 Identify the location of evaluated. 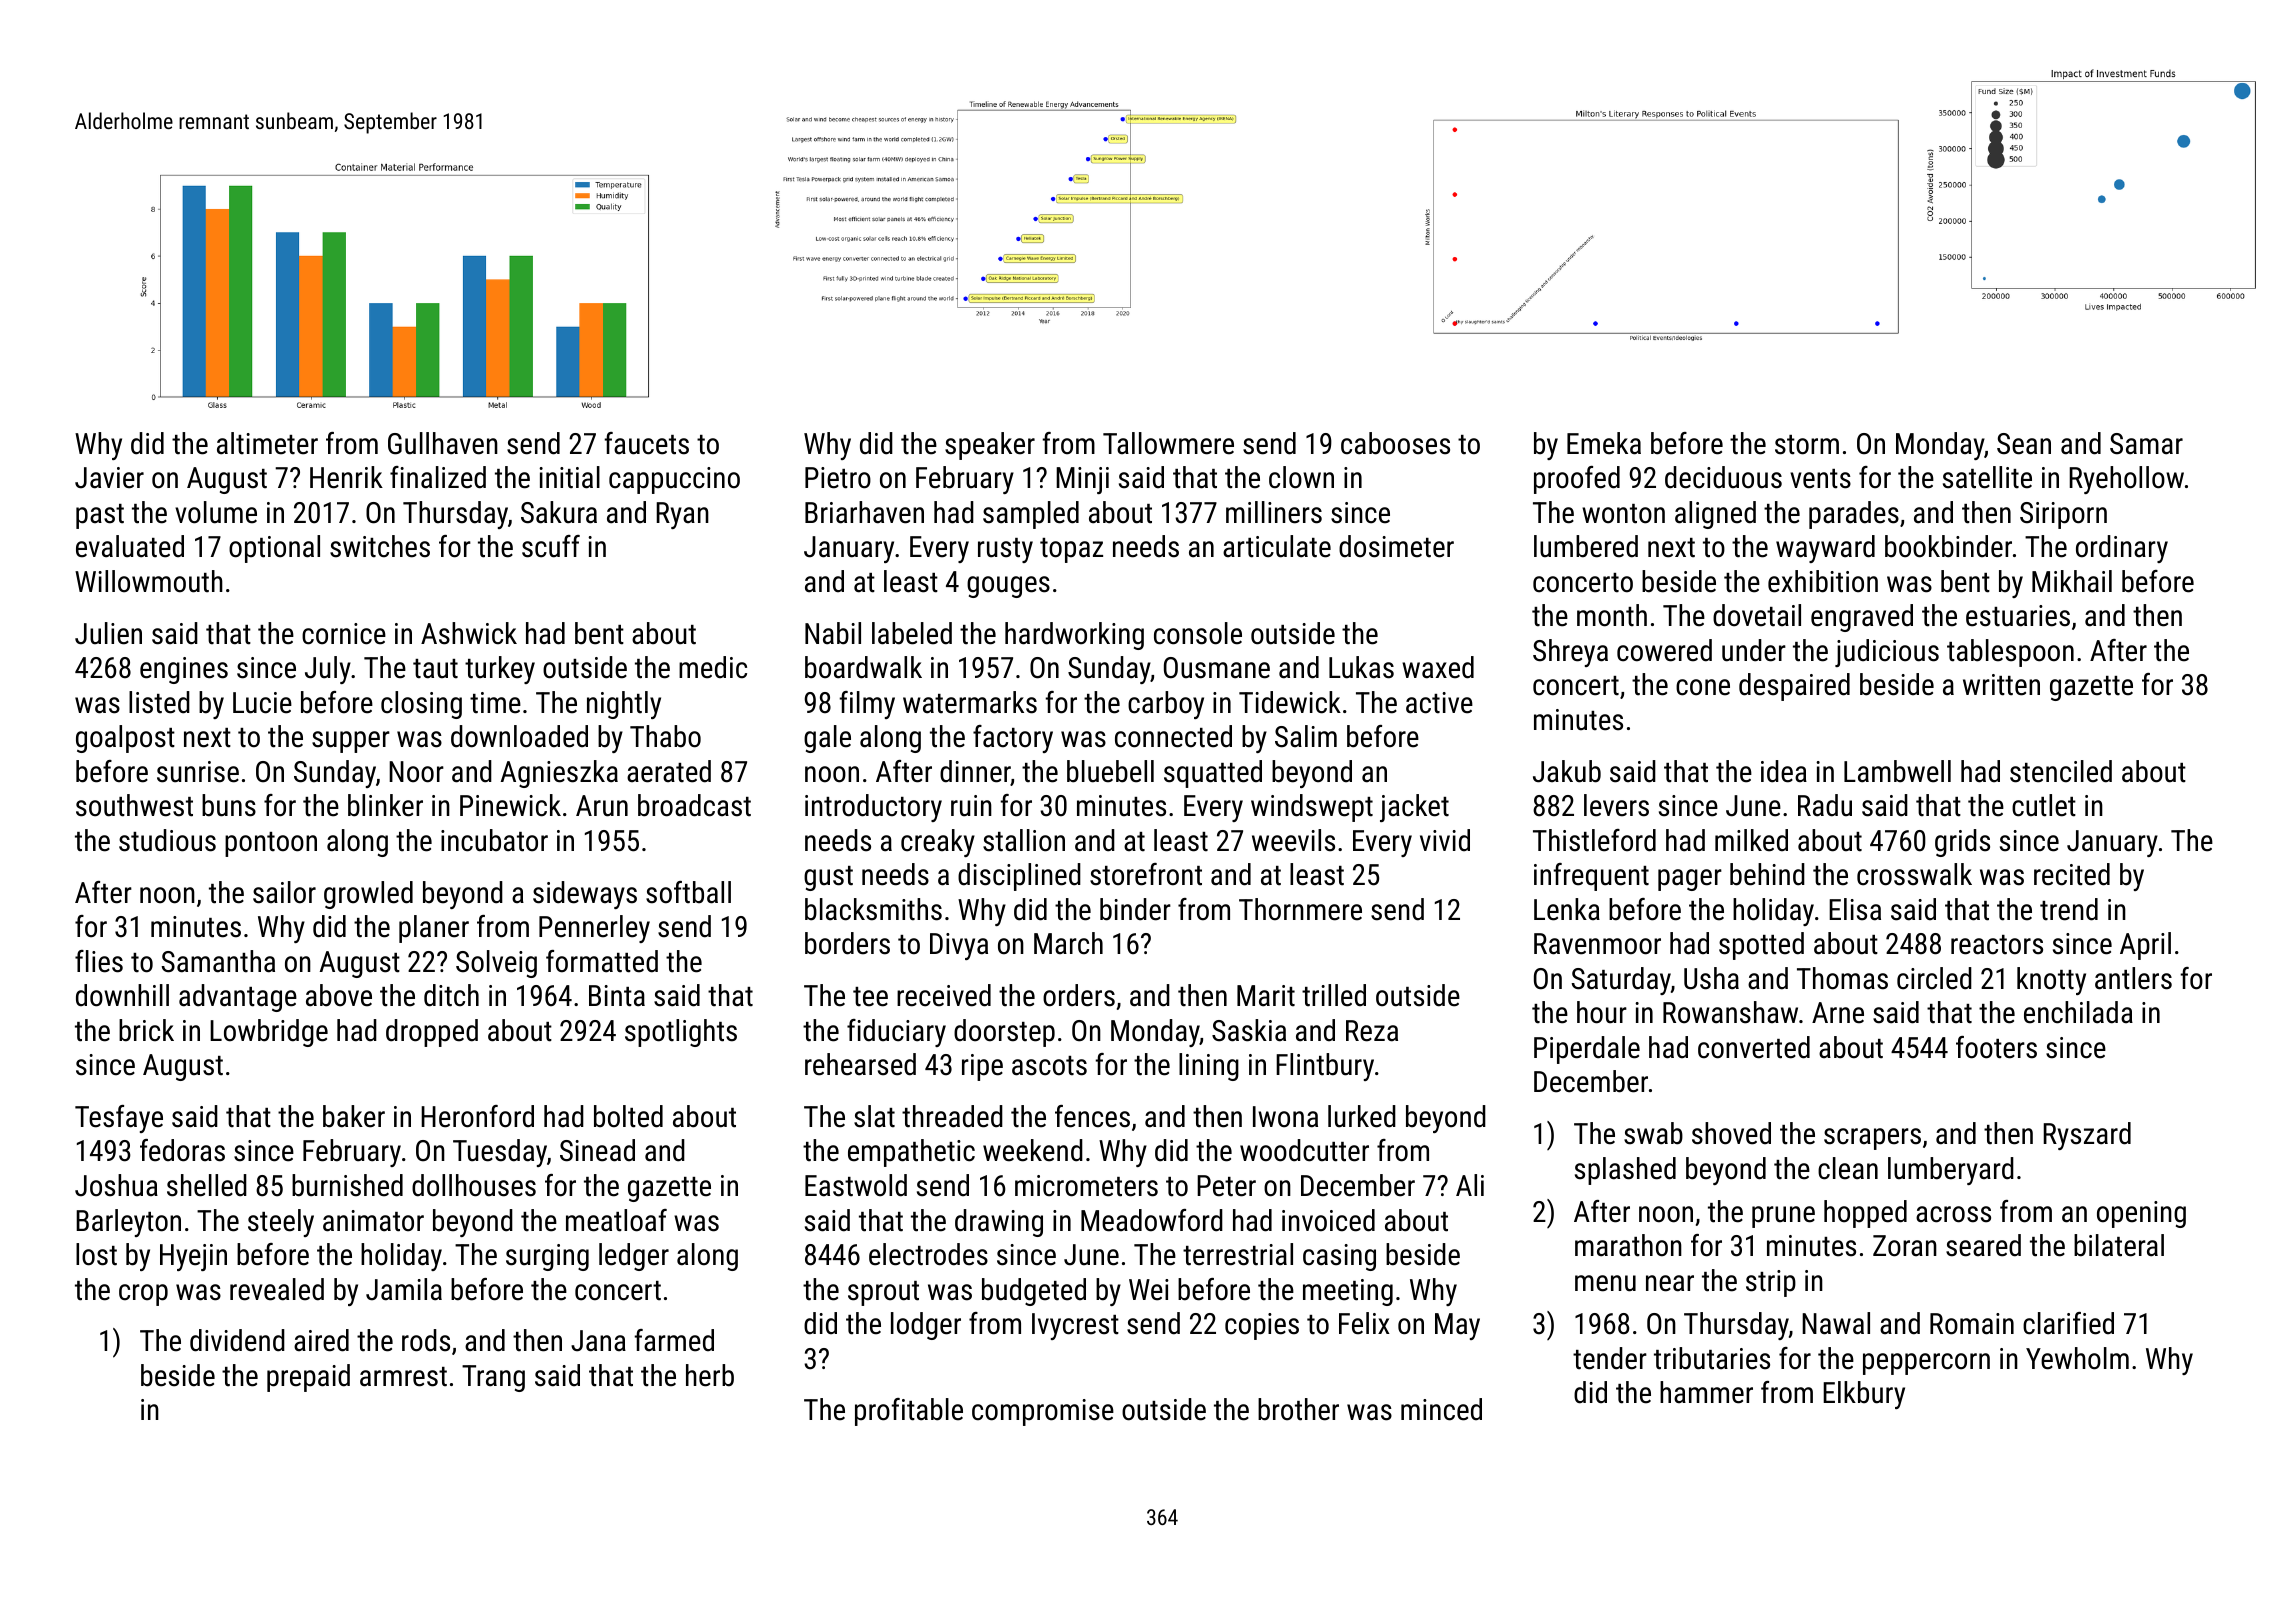
(130, 546).
